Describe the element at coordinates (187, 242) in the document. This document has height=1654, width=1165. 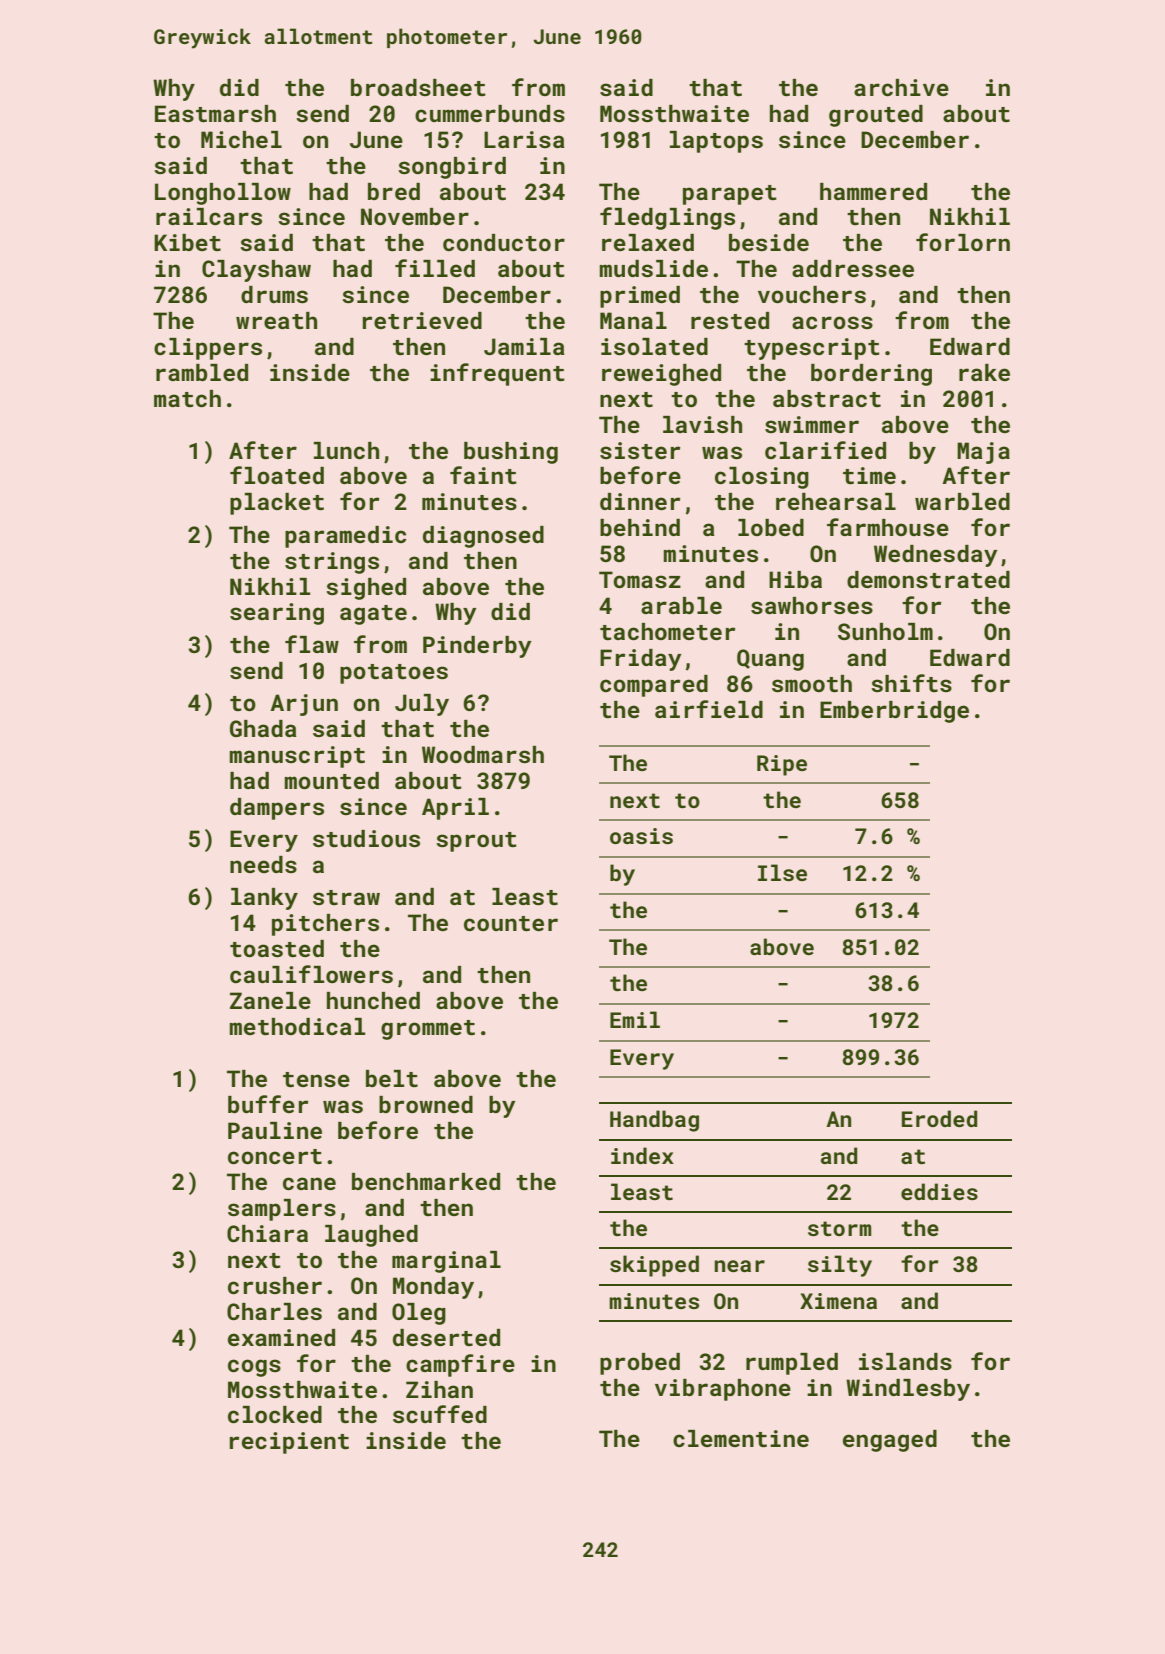
I see `Kibet` at that location.
